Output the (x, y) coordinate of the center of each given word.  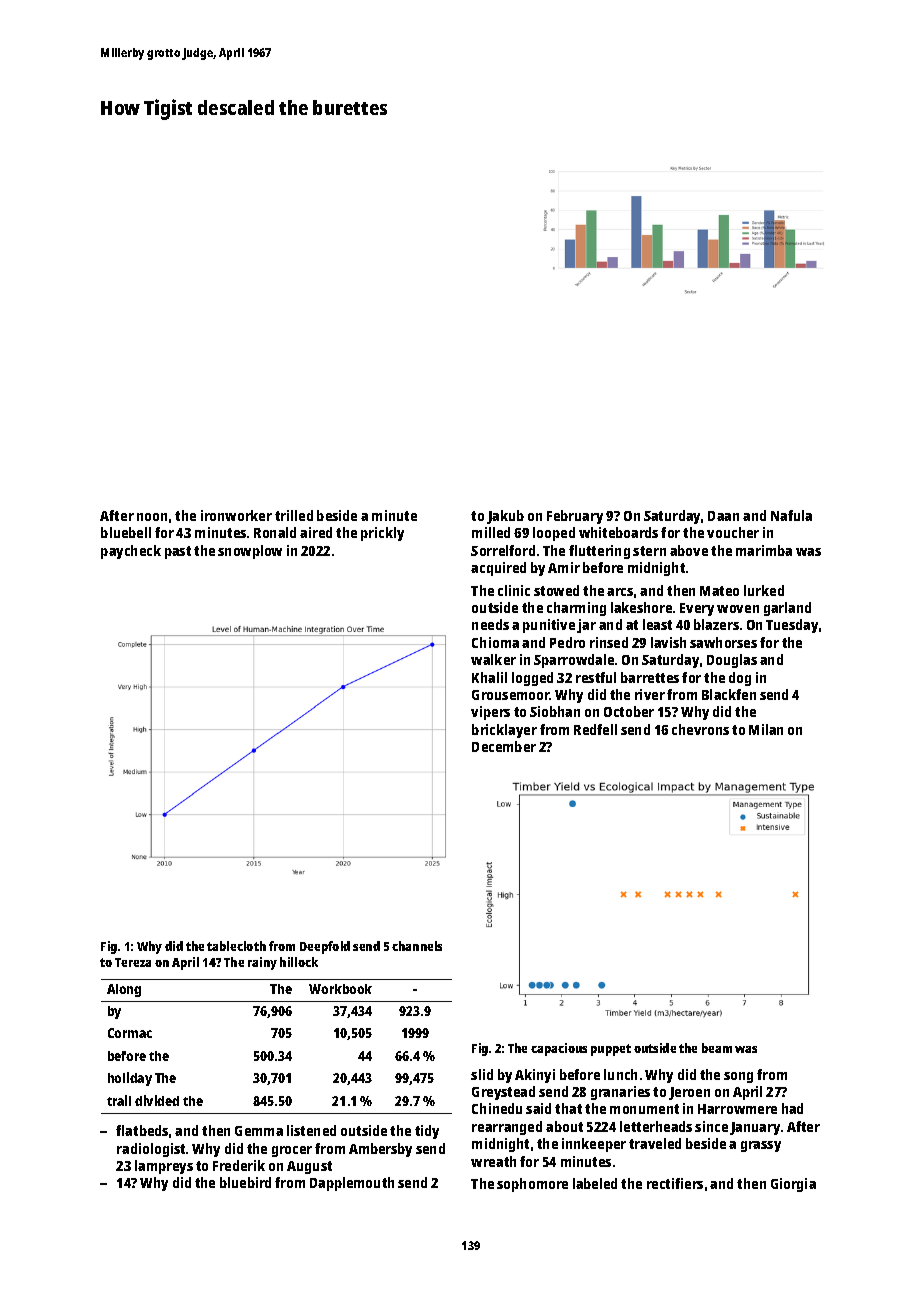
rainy (262, 963)
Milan (766, 729)
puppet (611, 1050)
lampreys (164, 1167)
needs (490, 624)
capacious (559, 1049)
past (178, 552)
